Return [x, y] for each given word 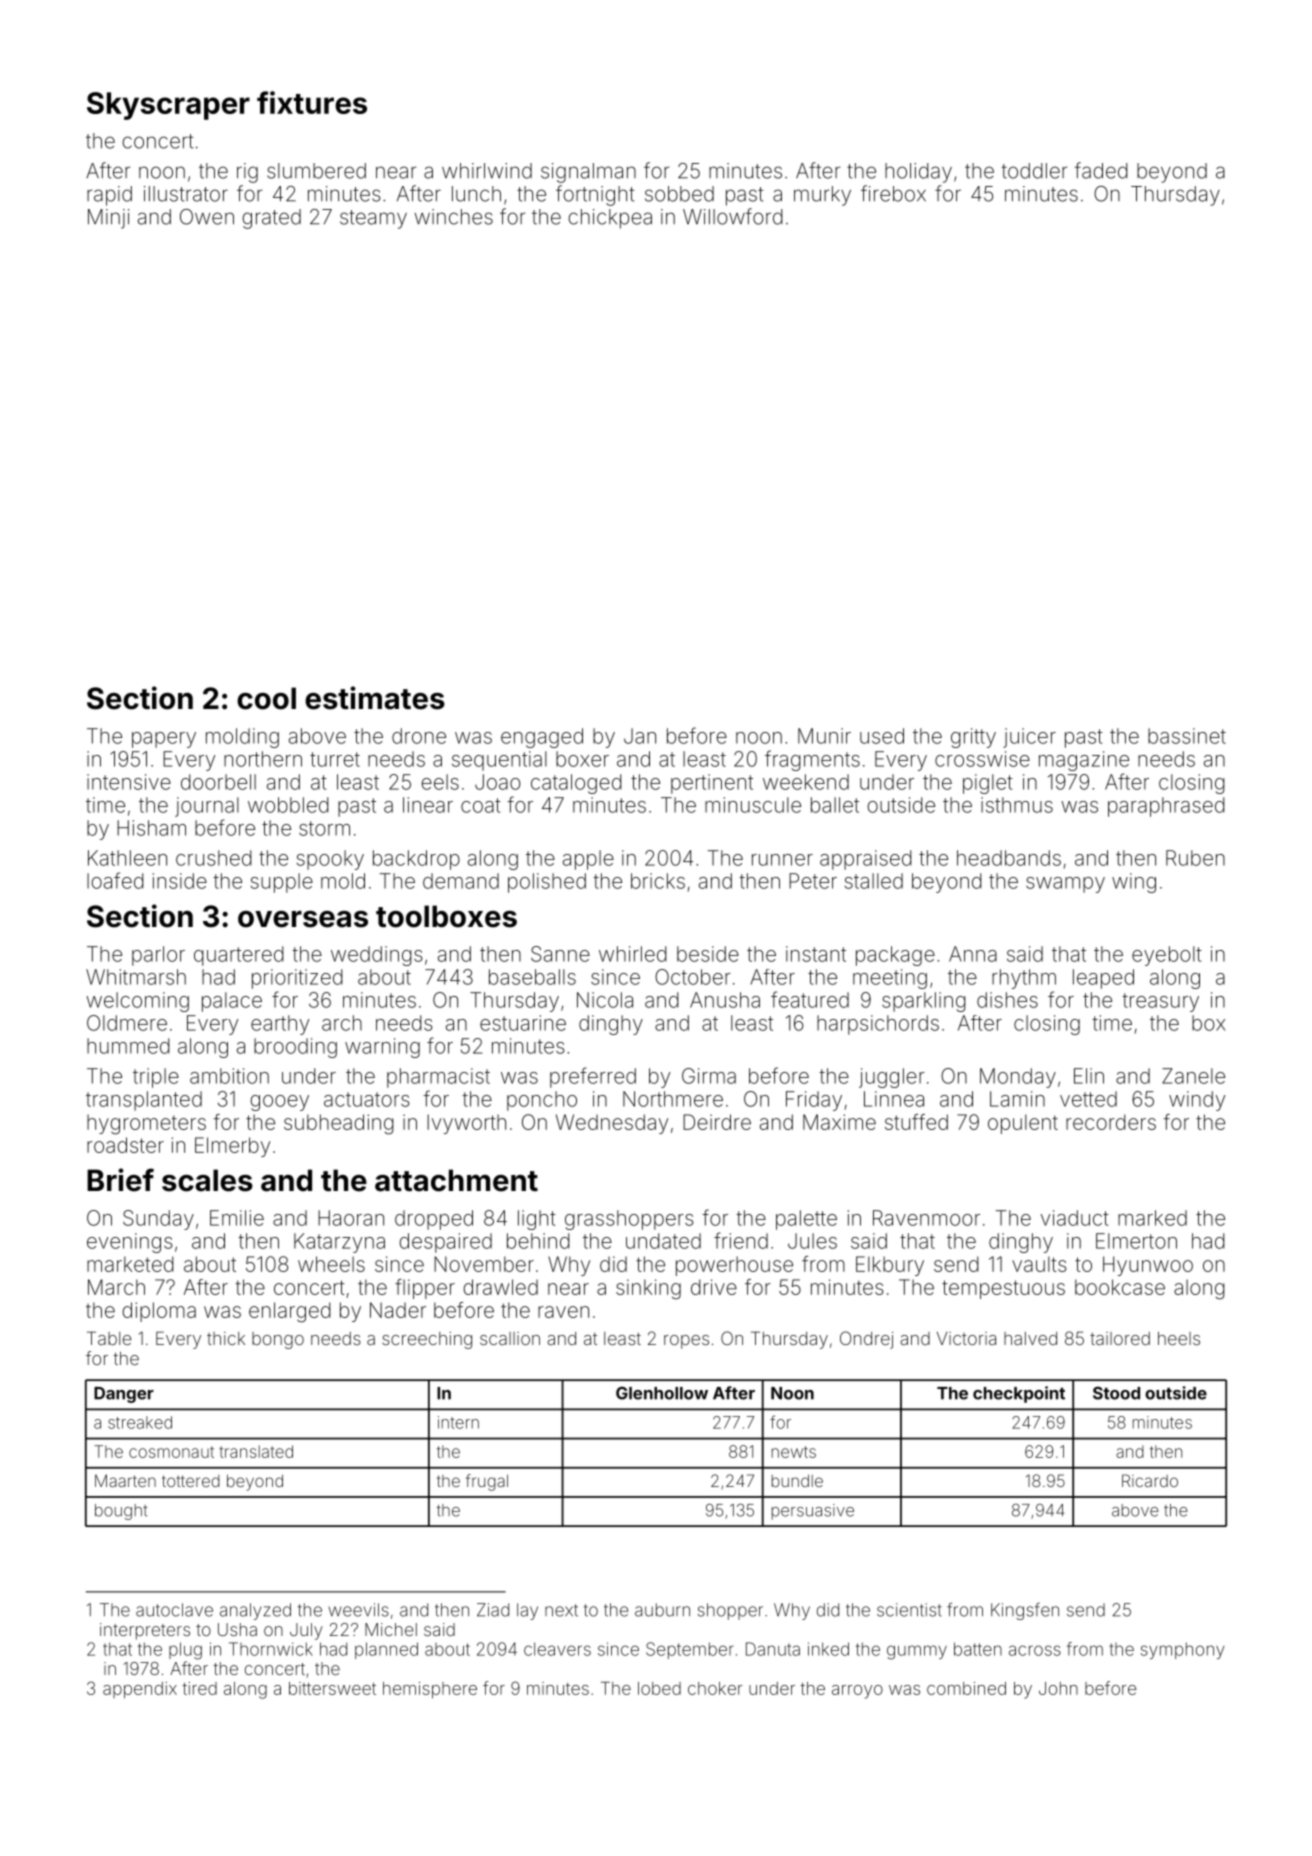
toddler [1034, 171]
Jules [812, 1241]
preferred [593, 1077]
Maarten [125, 1480]
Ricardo [1150, 1480]
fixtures [312, 102]
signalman [588, 173]
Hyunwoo [1148, 1266]
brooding [295, 1048]
